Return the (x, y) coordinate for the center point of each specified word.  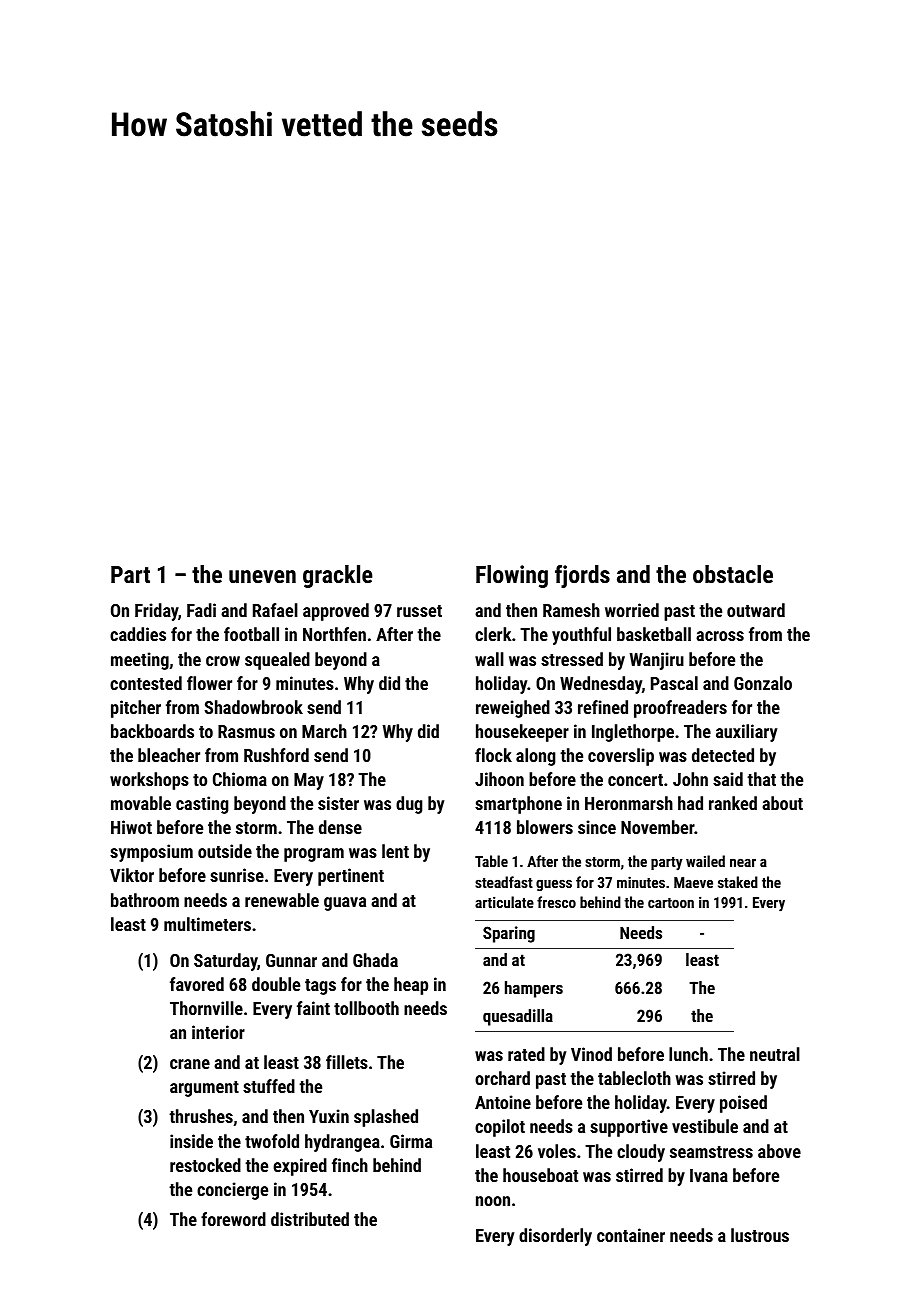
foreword (233, 1219)
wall (489, 659)
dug (409, 805)
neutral (775, 1054)
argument (204, 1089)
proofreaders (680, 709)
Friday (156, 612)
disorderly (555, 1237)
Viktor (132, 875)
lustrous (760, 1235)
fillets (347, 1062)
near (743, 862)
